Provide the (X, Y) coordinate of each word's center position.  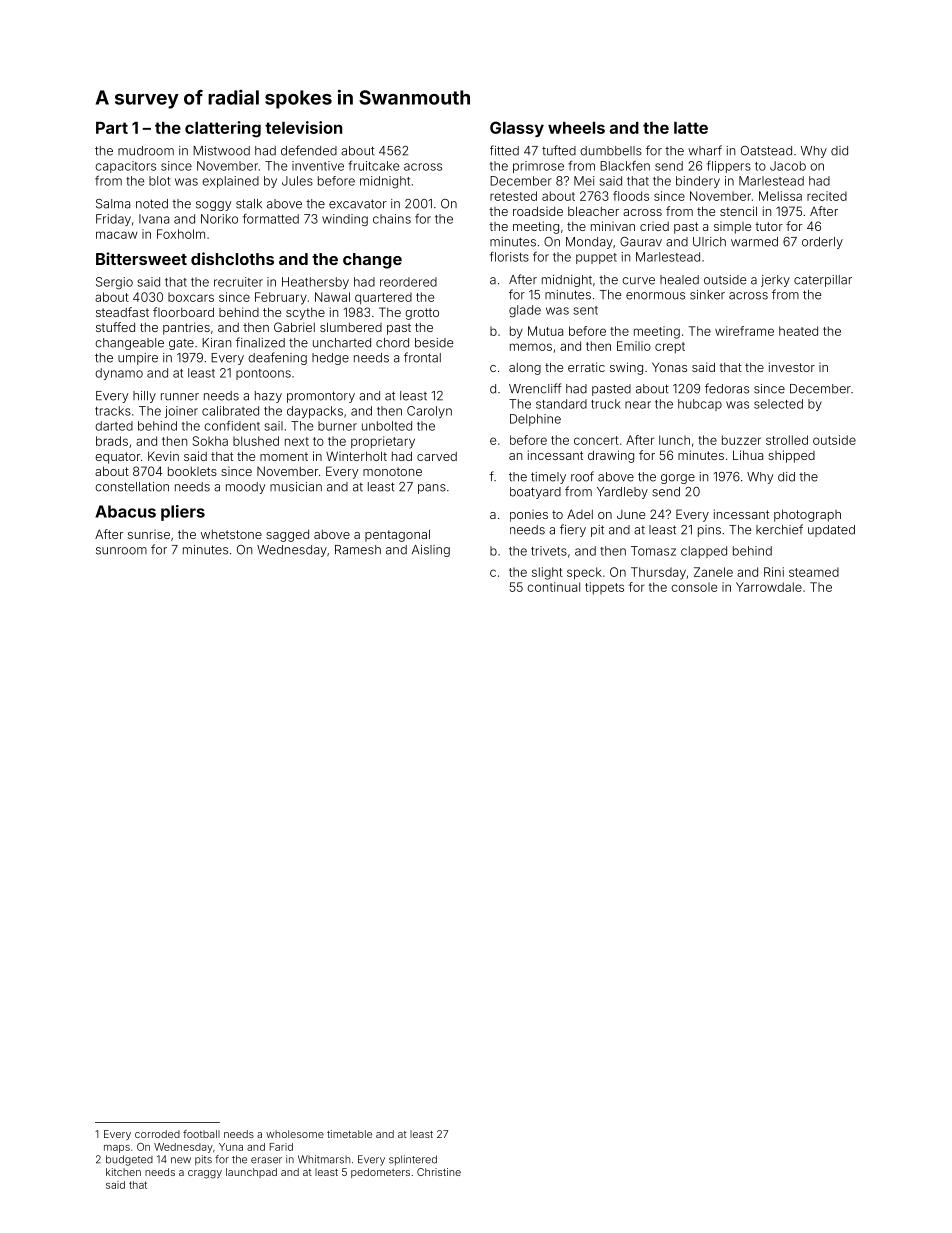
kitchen (123, 1172)
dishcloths (232, 258)
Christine (439, 1172)
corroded (157, 1134)
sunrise (149, 534)
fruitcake (373, 165)
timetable (349, 1134)
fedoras (727, 388)
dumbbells (611, 151)
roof (582, 476)
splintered (413, 1160)
